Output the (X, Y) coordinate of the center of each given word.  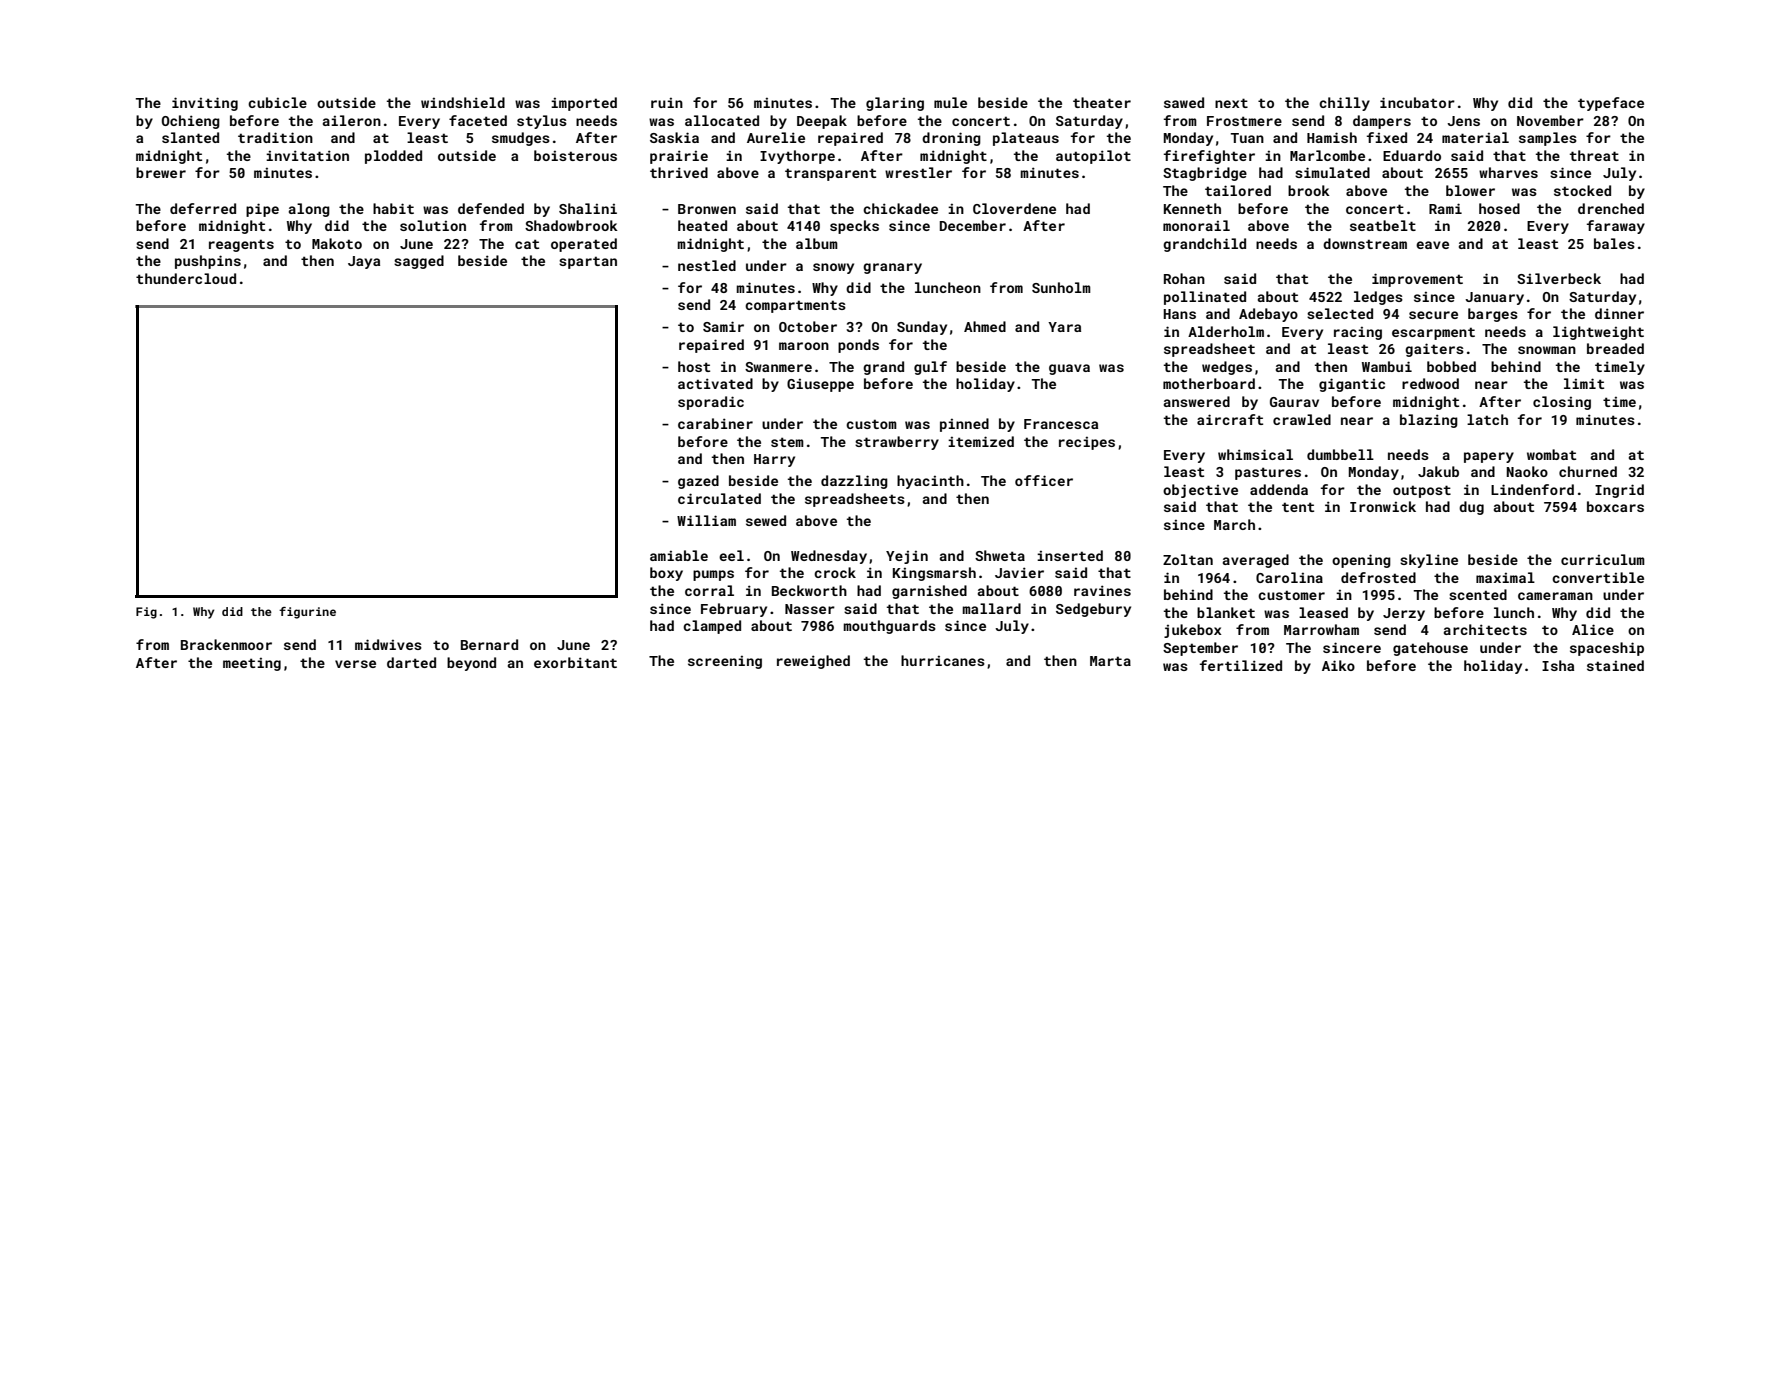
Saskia (674, 137)
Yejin (907, 557)
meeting (252, 664)
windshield (463, 102)
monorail (1196, 225)
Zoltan (1188, 559)
